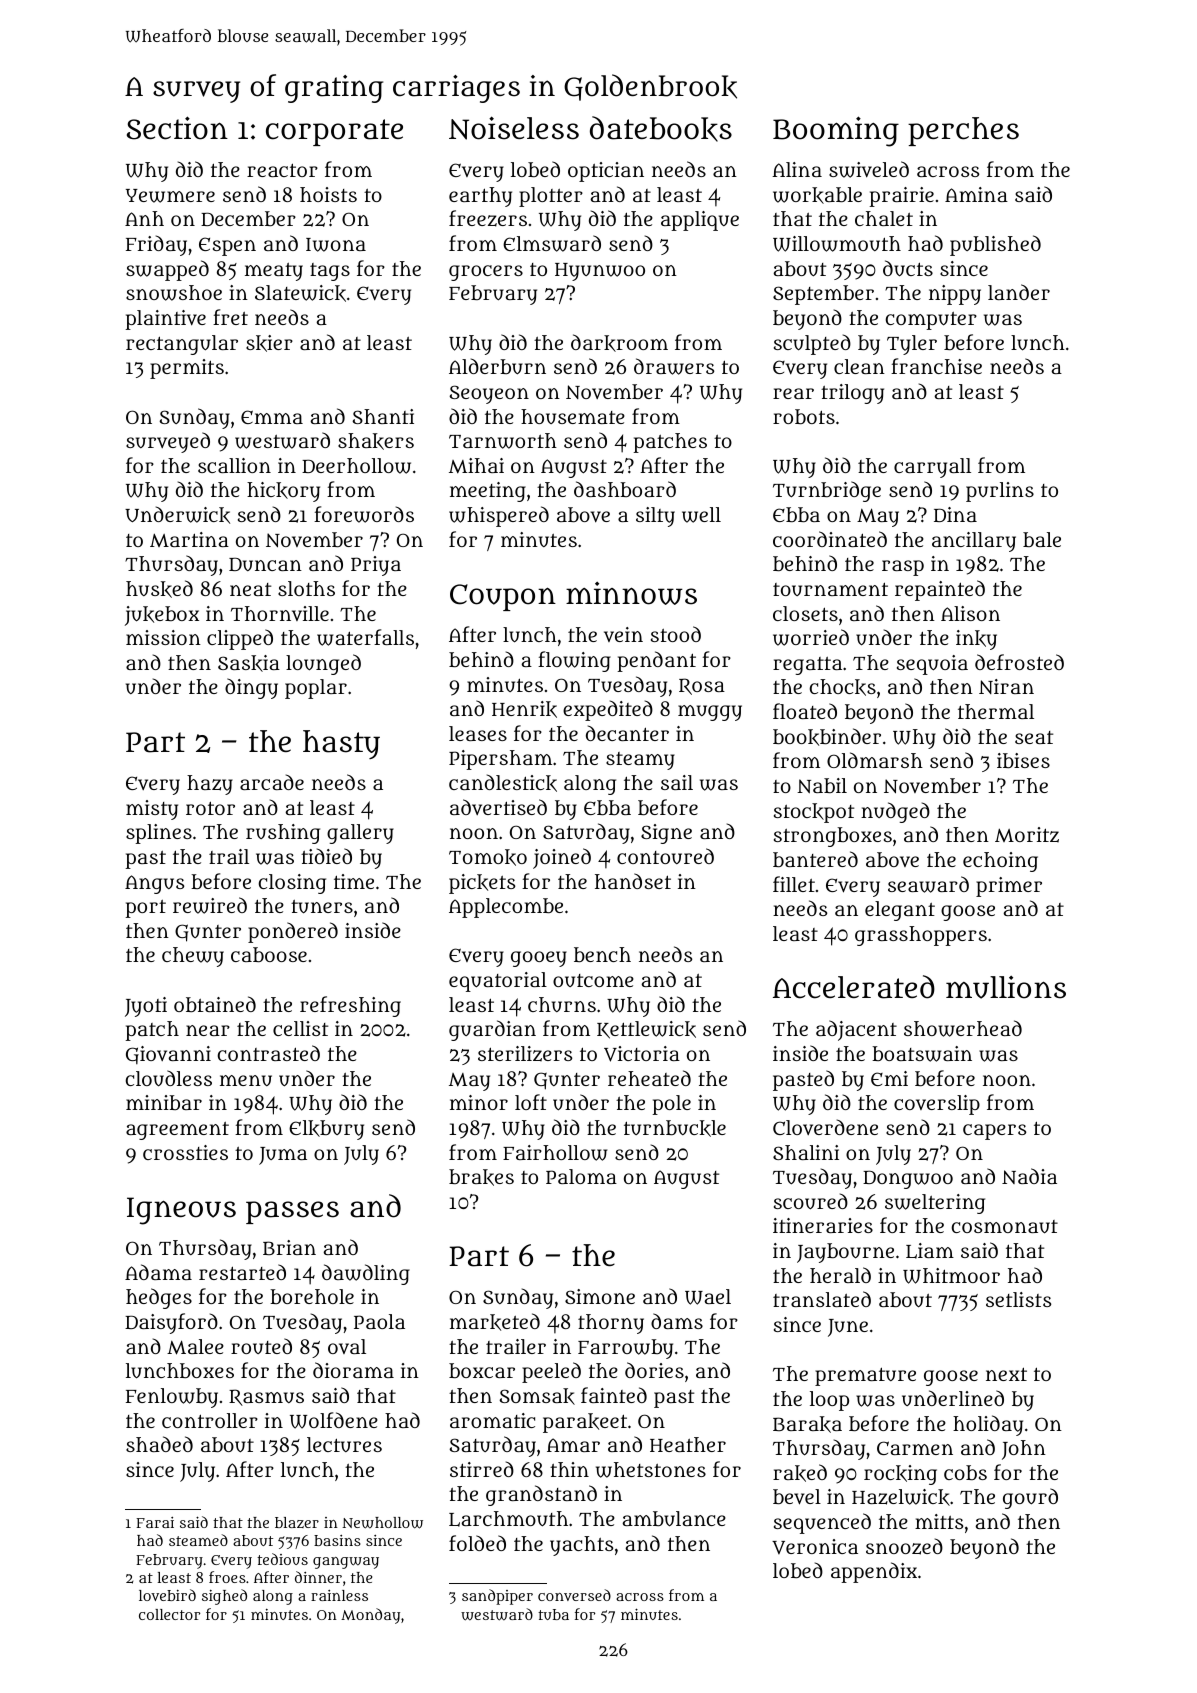 The height and width of the document is (1693, 1197). What do you see at coordinates (1027, 834) in the document?
I see `Moritz` at bounding box center [1027, 834].
